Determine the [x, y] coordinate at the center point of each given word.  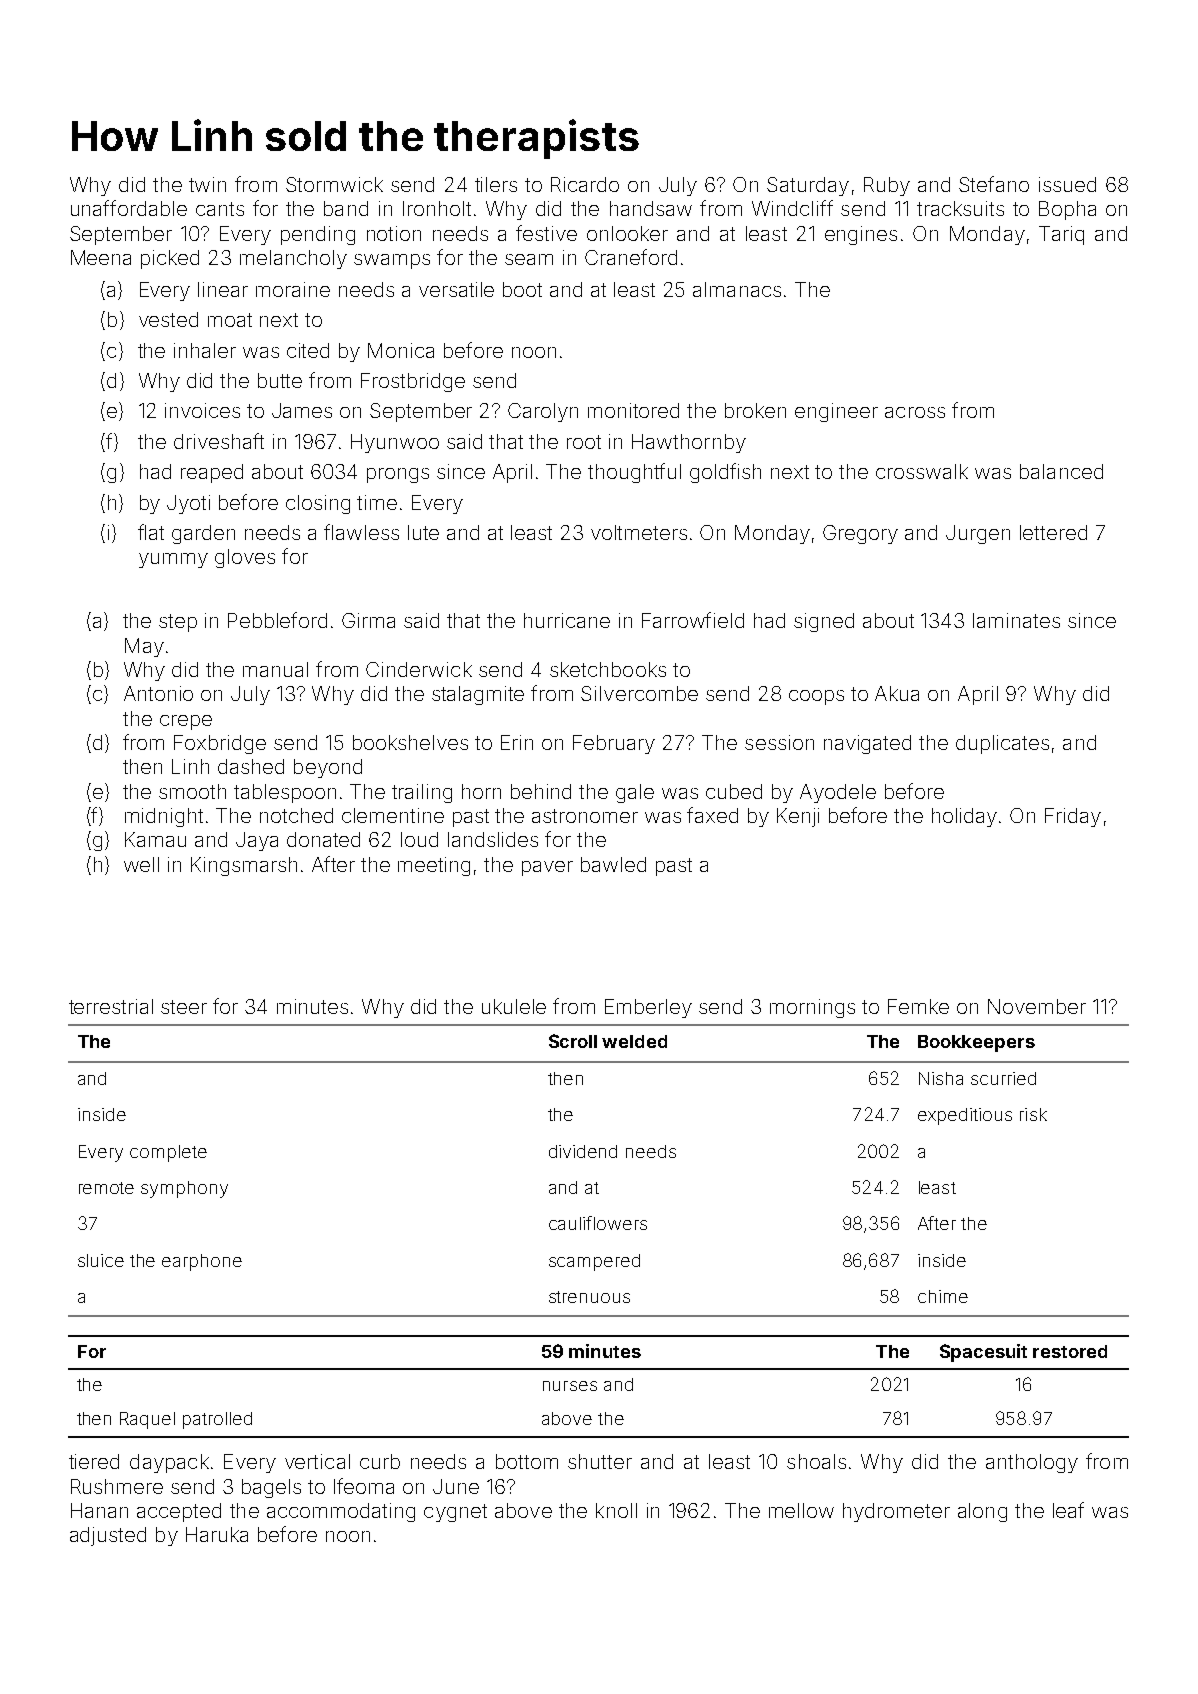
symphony [184, 1189]
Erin [517, 742]
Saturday [808, 186]
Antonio [158, 693]
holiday [964, 817]
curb [380, 1461]
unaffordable [129, 208]
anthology [1032, 1463]
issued [1067, 184]
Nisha [941, 1078]
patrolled [217, 1420]
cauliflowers [598, 1223]
